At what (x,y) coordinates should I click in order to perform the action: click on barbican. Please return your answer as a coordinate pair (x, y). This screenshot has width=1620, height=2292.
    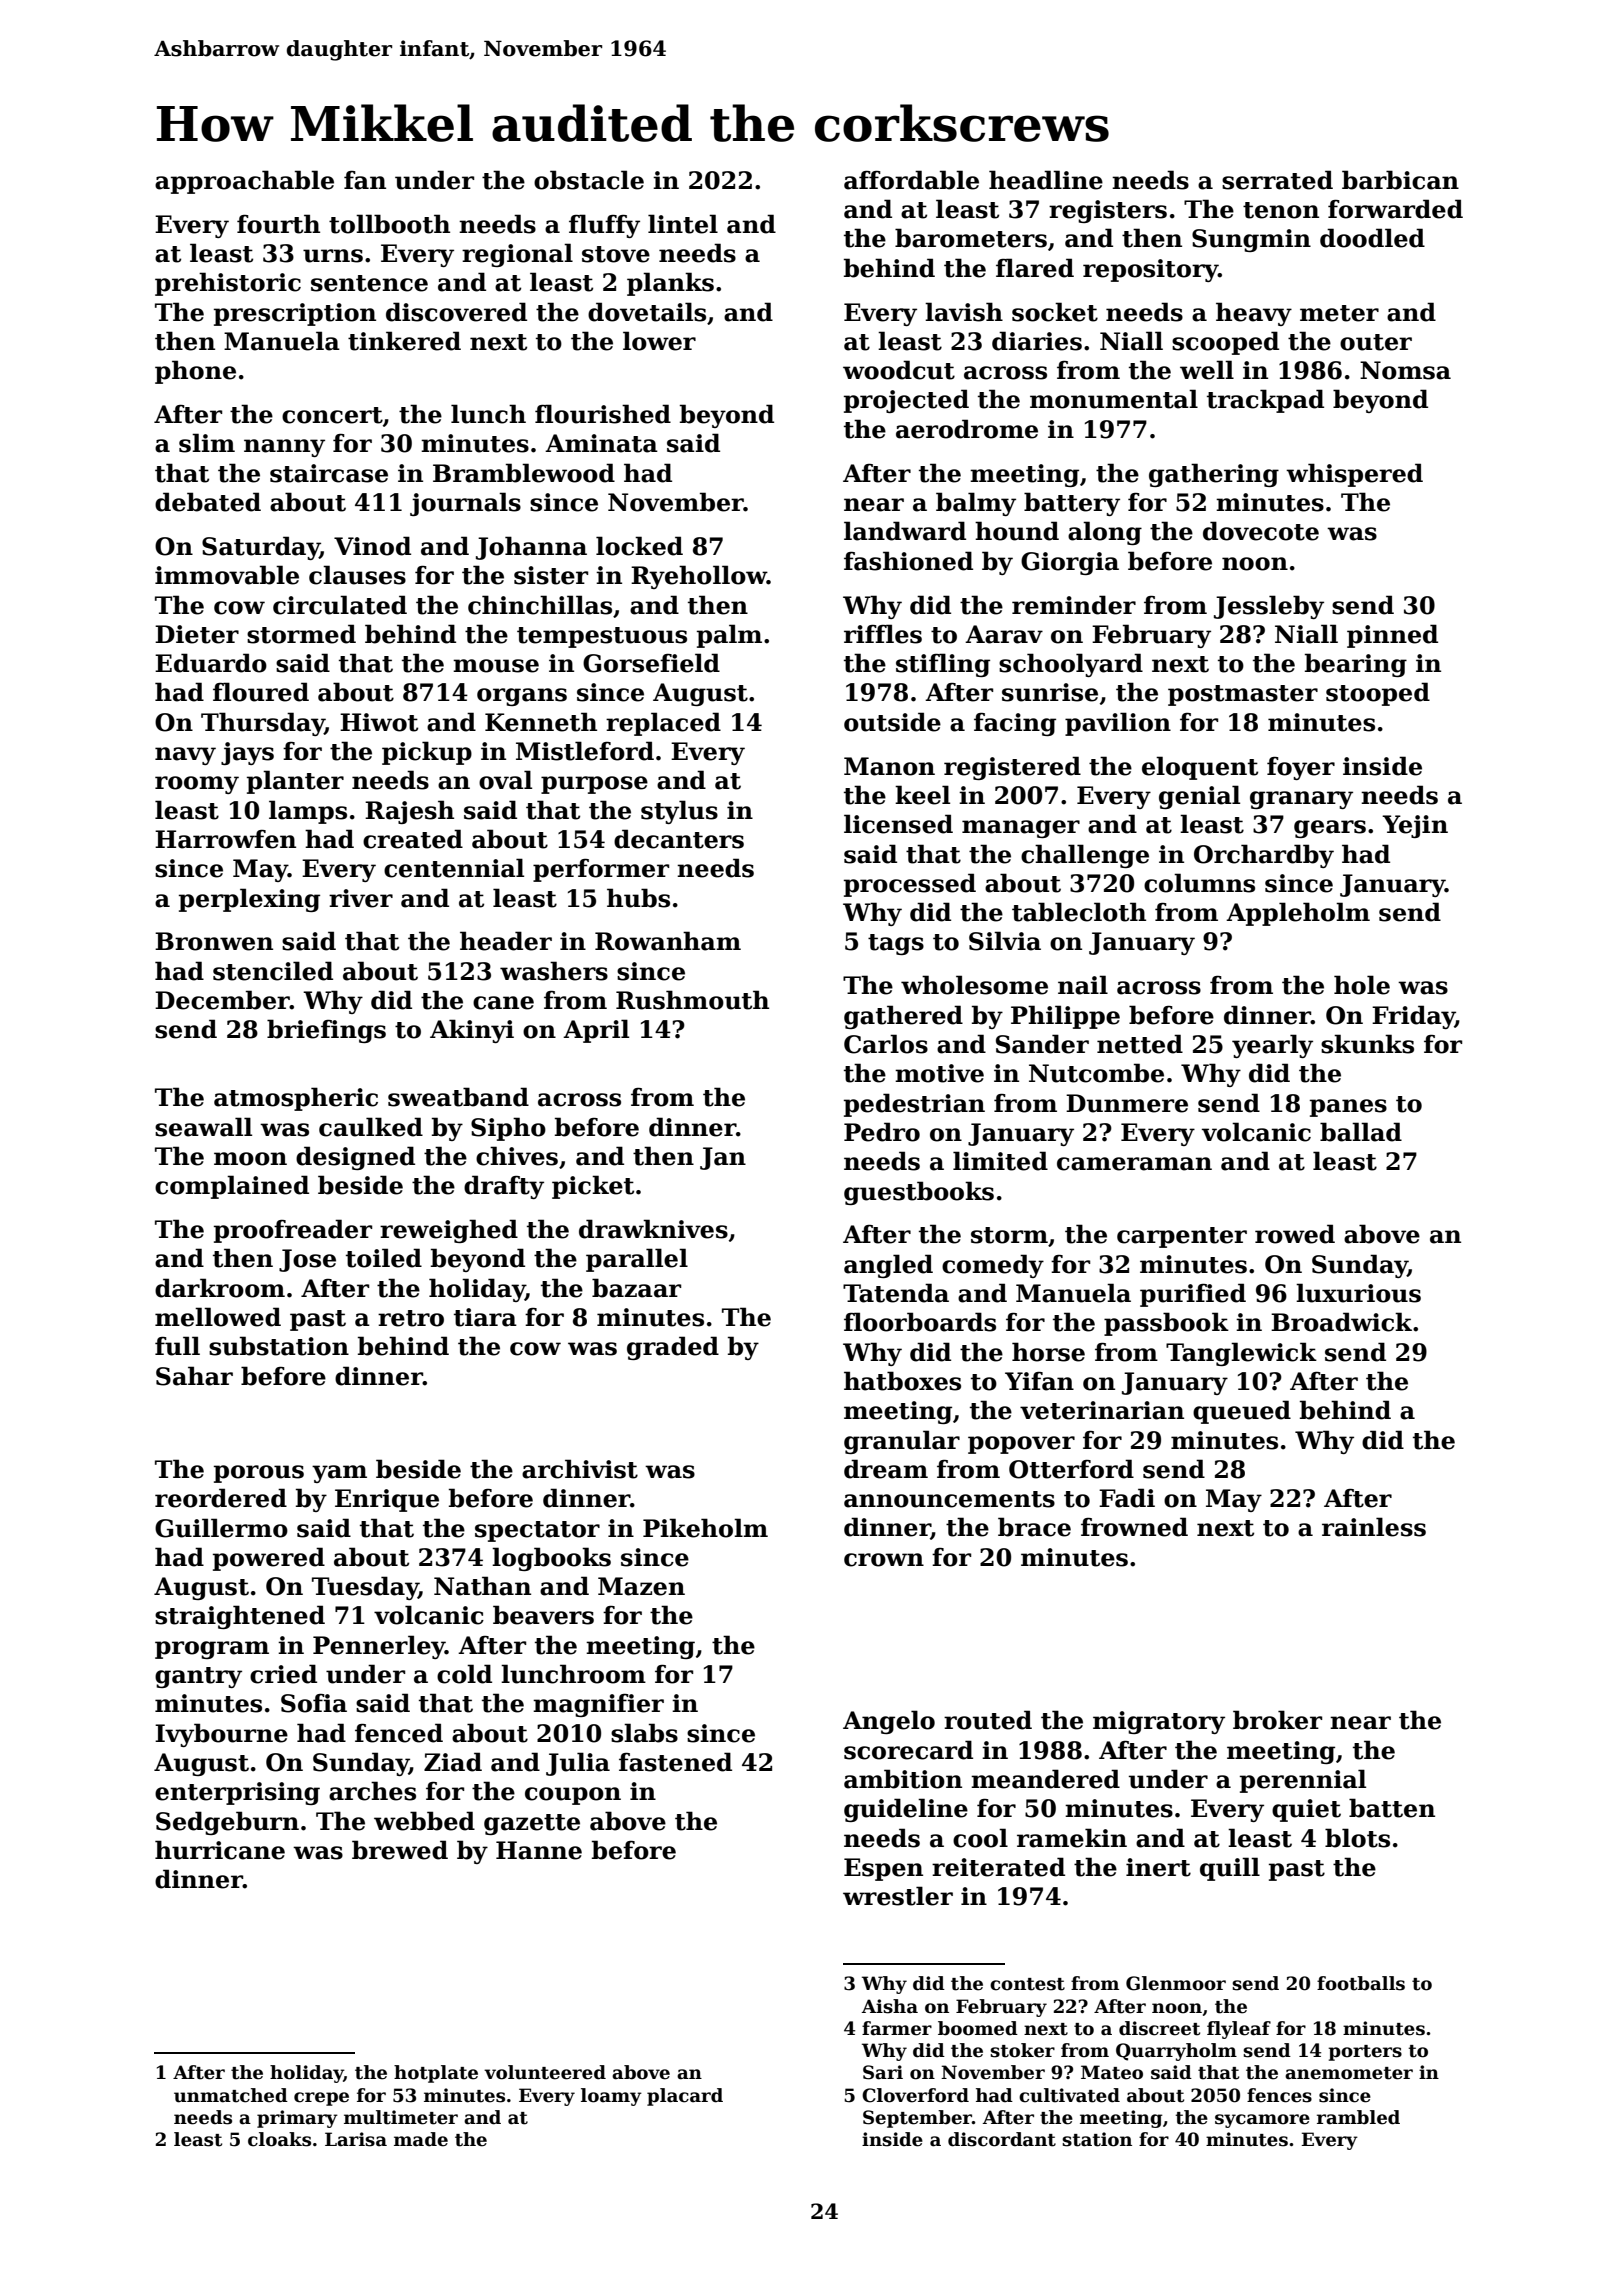
    Looking at the image, I should click on (1400, 180).
